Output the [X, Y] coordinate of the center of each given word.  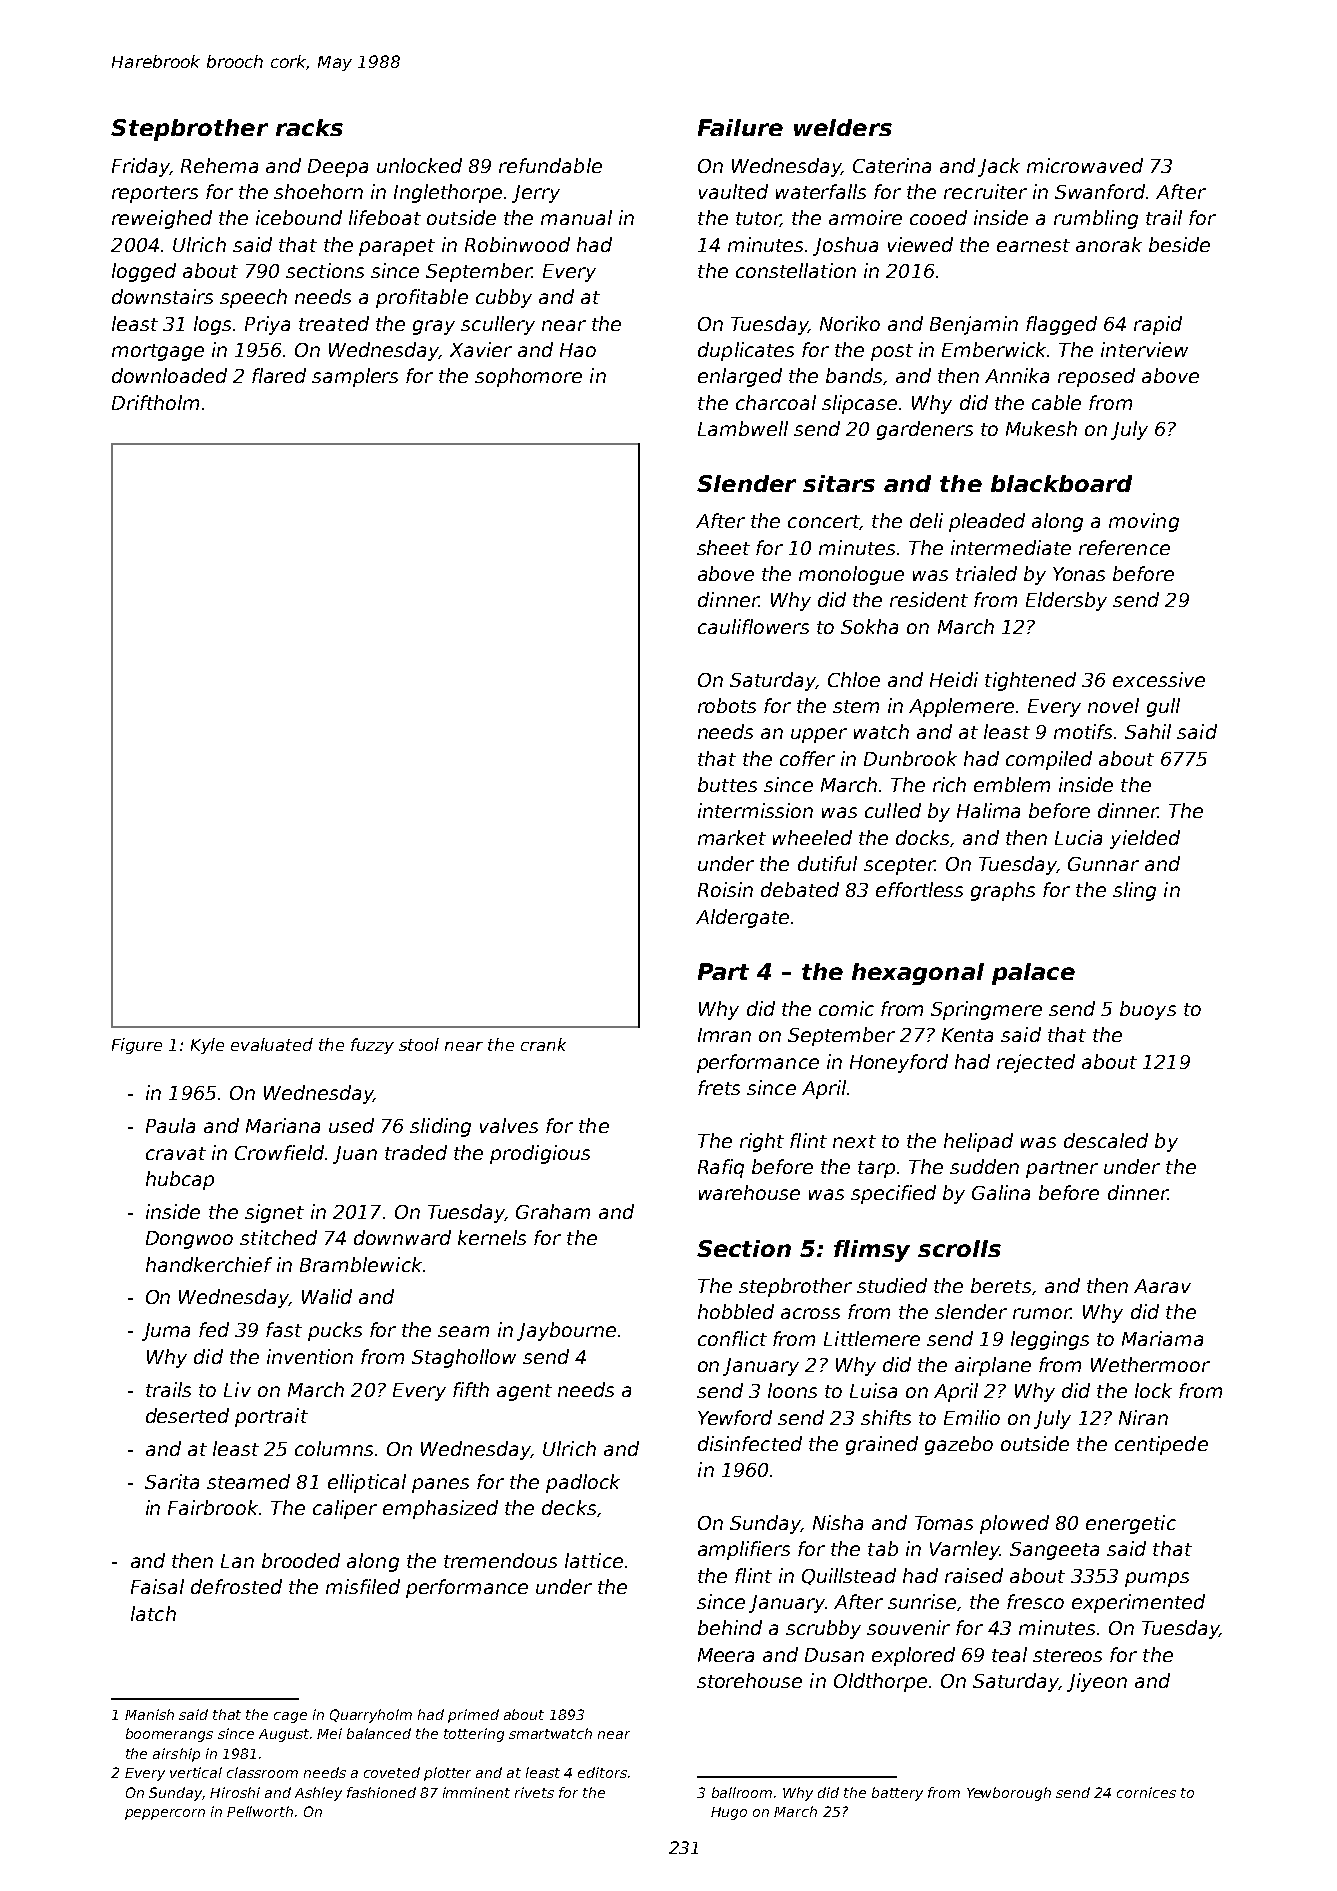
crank [543, 1044]
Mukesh [1041, 428]
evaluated [272, 1044]
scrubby [823, 1629]
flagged [1061, 325]
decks [569, 1507]
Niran [1143, 1417]
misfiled [363, 1586]
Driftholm [155, 402]
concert [824, 522]
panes [440, 1485]
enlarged [740, 377]
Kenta [967, 1035]
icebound [299, 217]
